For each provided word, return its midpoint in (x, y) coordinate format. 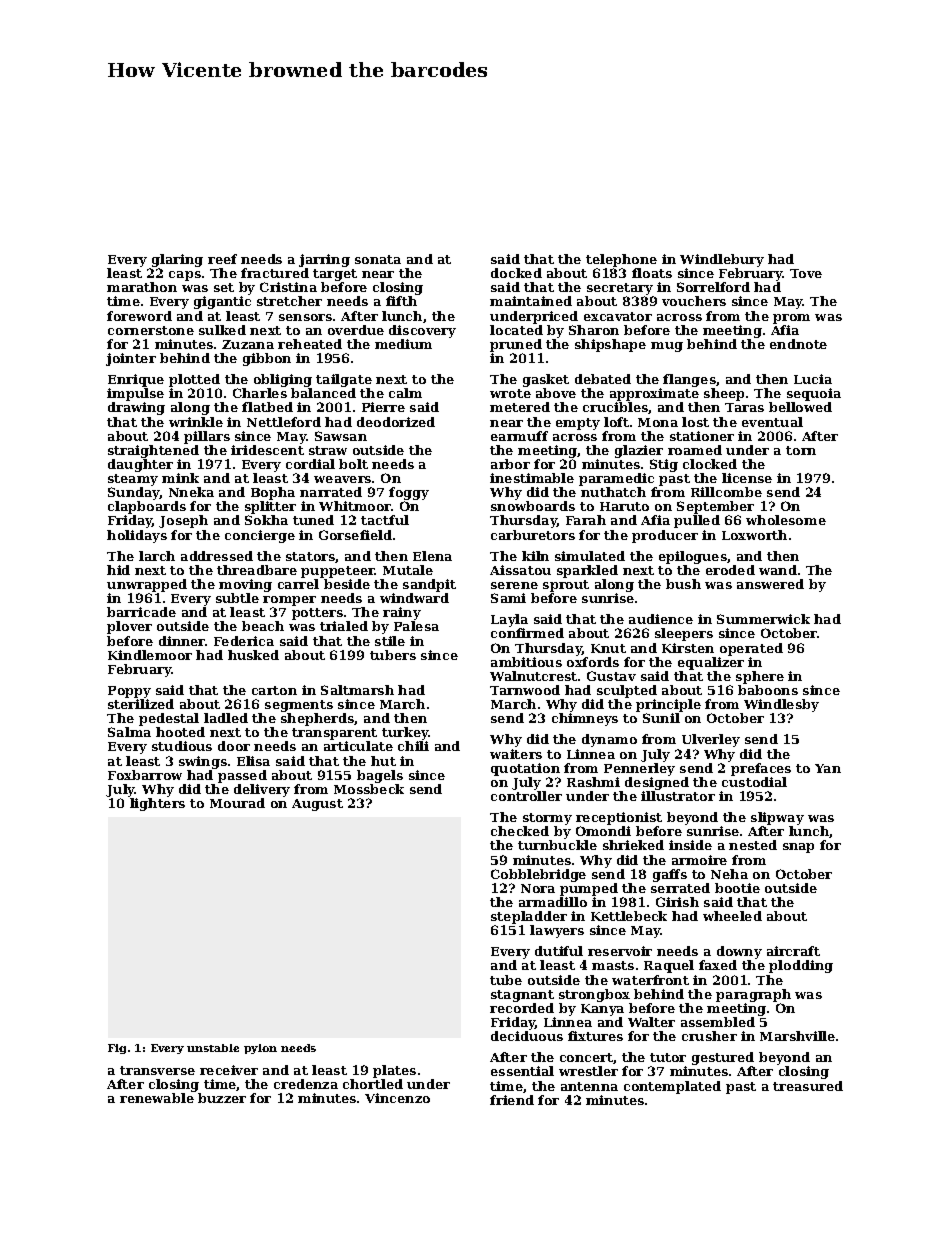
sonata (378, 259)
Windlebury (722, 260)
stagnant (522, 996)
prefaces (761, 769)
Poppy (129, 692)
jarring (324, 260)
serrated (680, 888)
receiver (229, 1070)
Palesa (416, 626)
